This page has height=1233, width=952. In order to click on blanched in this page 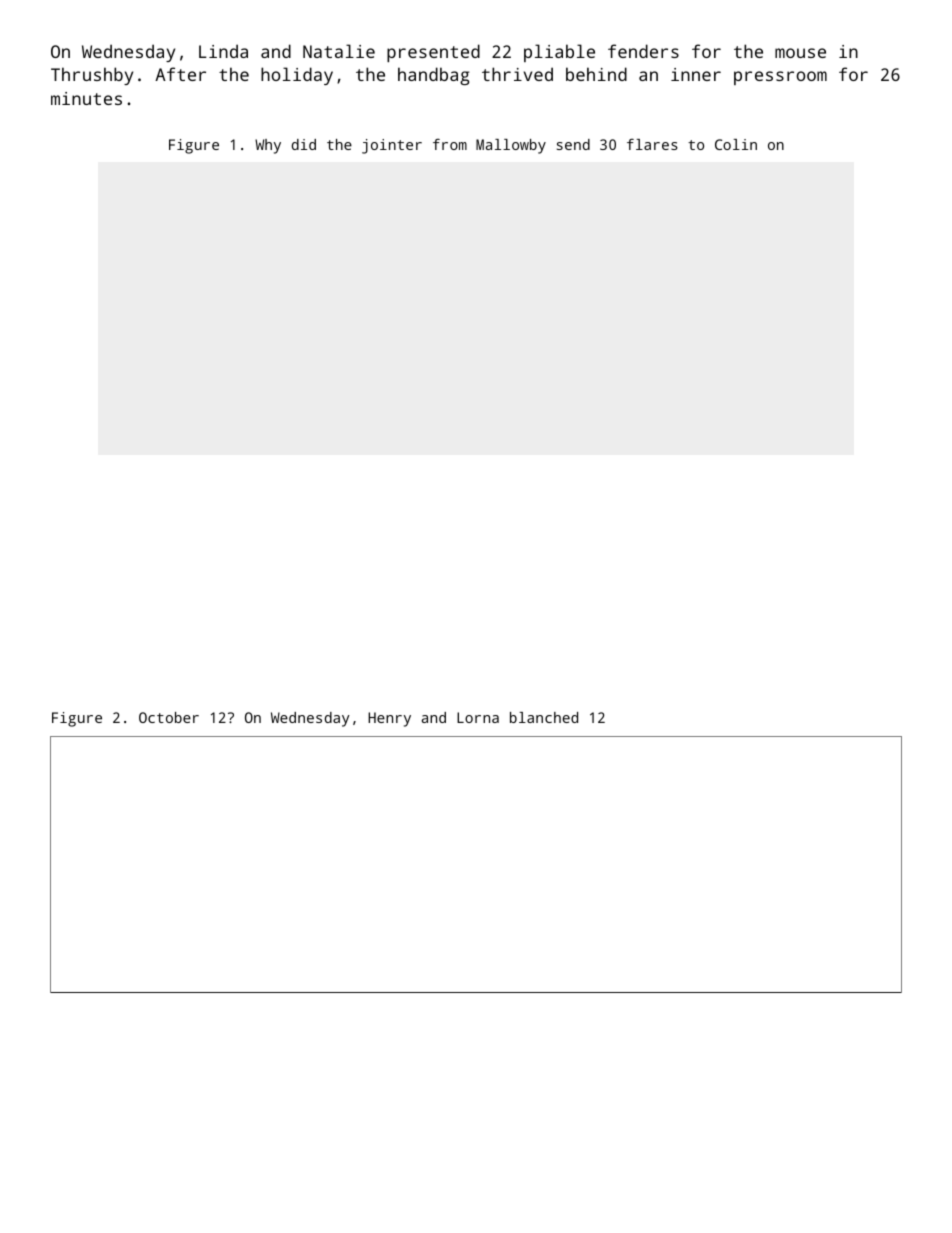, I will do `click(544, 717)`.
